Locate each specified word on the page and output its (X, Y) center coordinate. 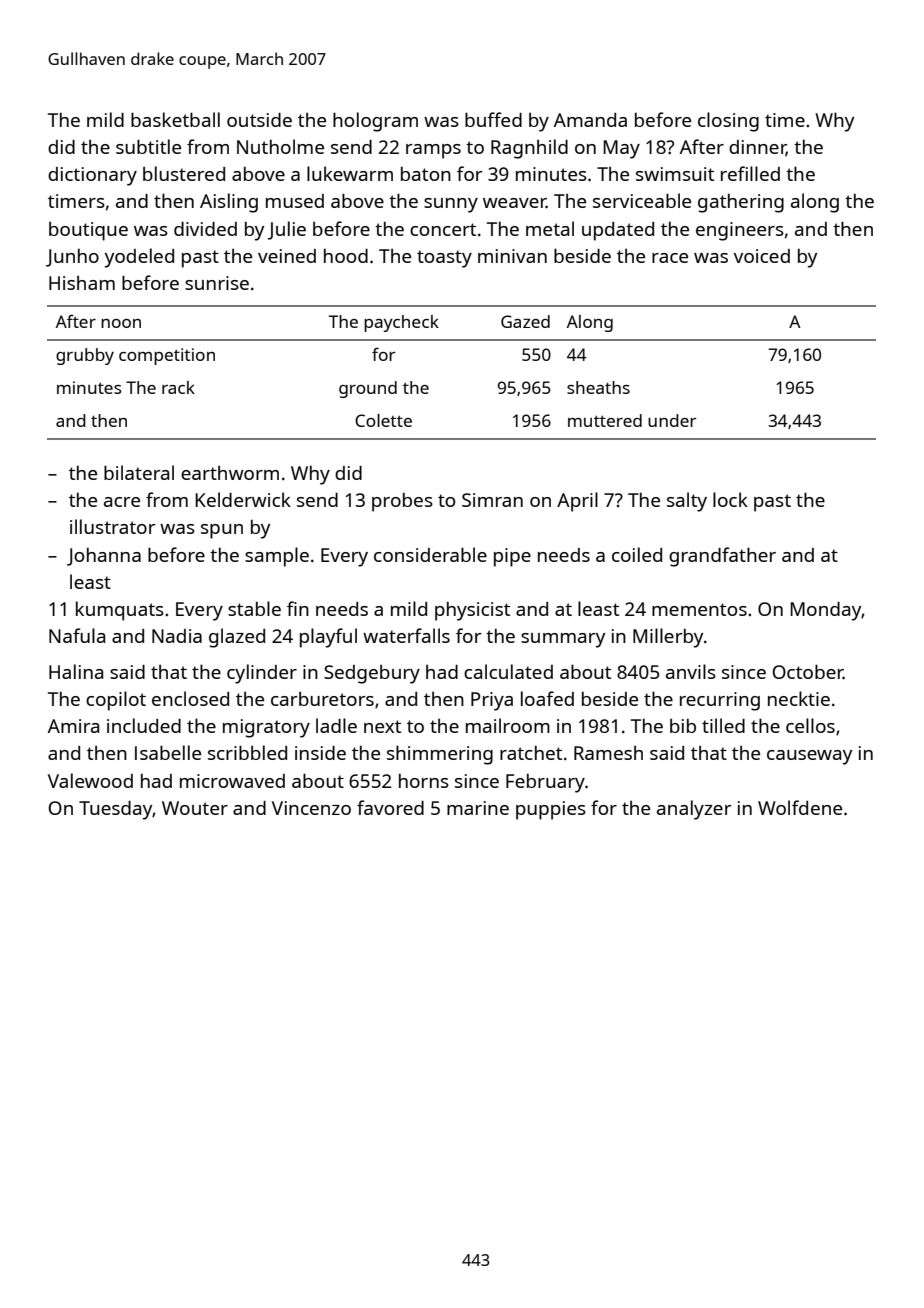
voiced (762, 256)
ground (368, 389)
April (577, 502)
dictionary (92, 176)
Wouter (195, 808)
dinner (757, 148)
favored (390, 807)
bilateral (139, 472)
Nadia (177, 636)
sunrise (217, 283)
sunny (451, 205)
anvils (691, 671)
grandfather (722, 557)
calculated (508, 671)
